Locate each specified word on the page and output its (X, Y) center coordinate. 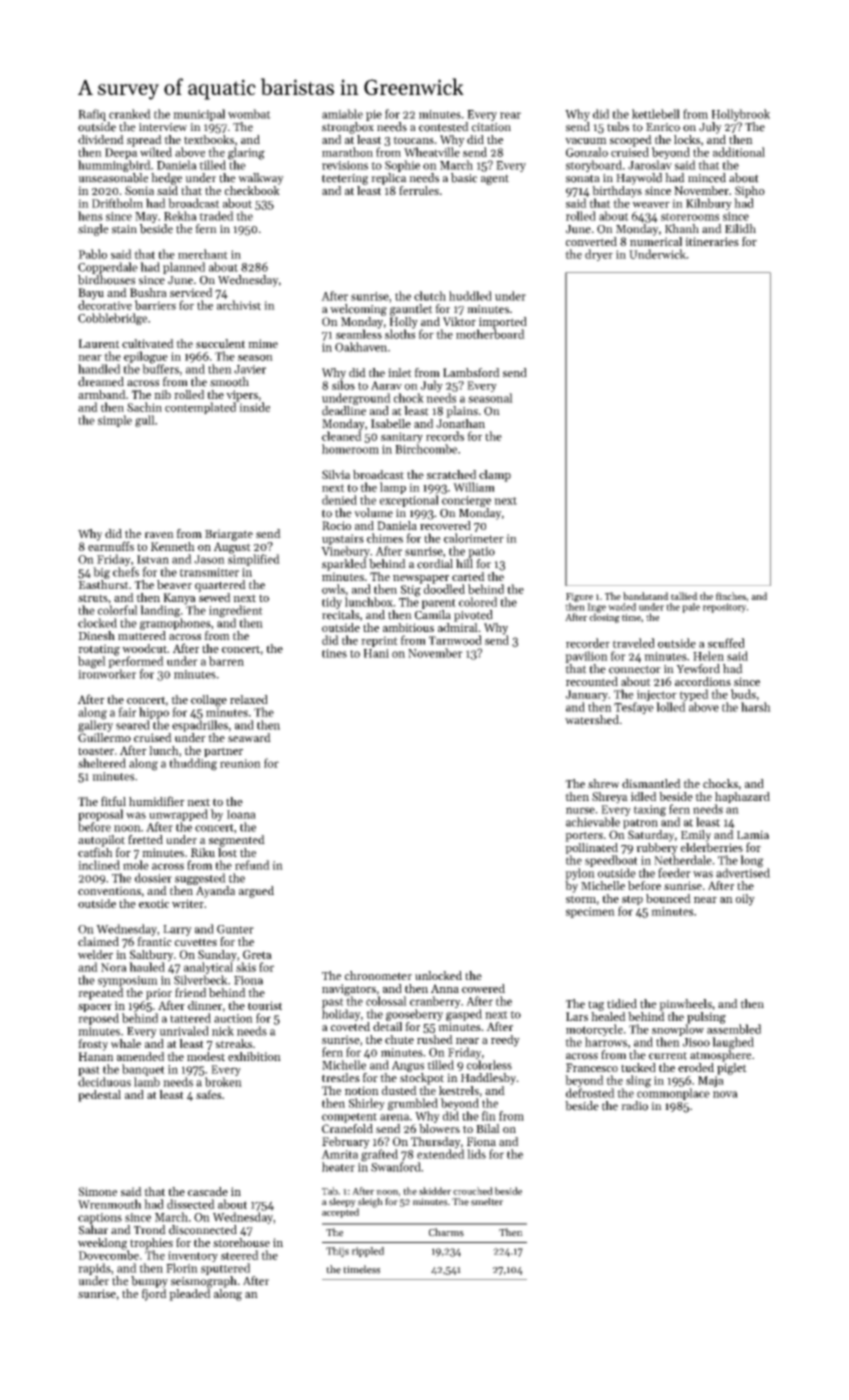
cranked (130, 114)
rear (510, 115)
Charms (446, 1232)
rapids (94, 1269)
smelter (487, 1202)
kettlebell (656, 114)
